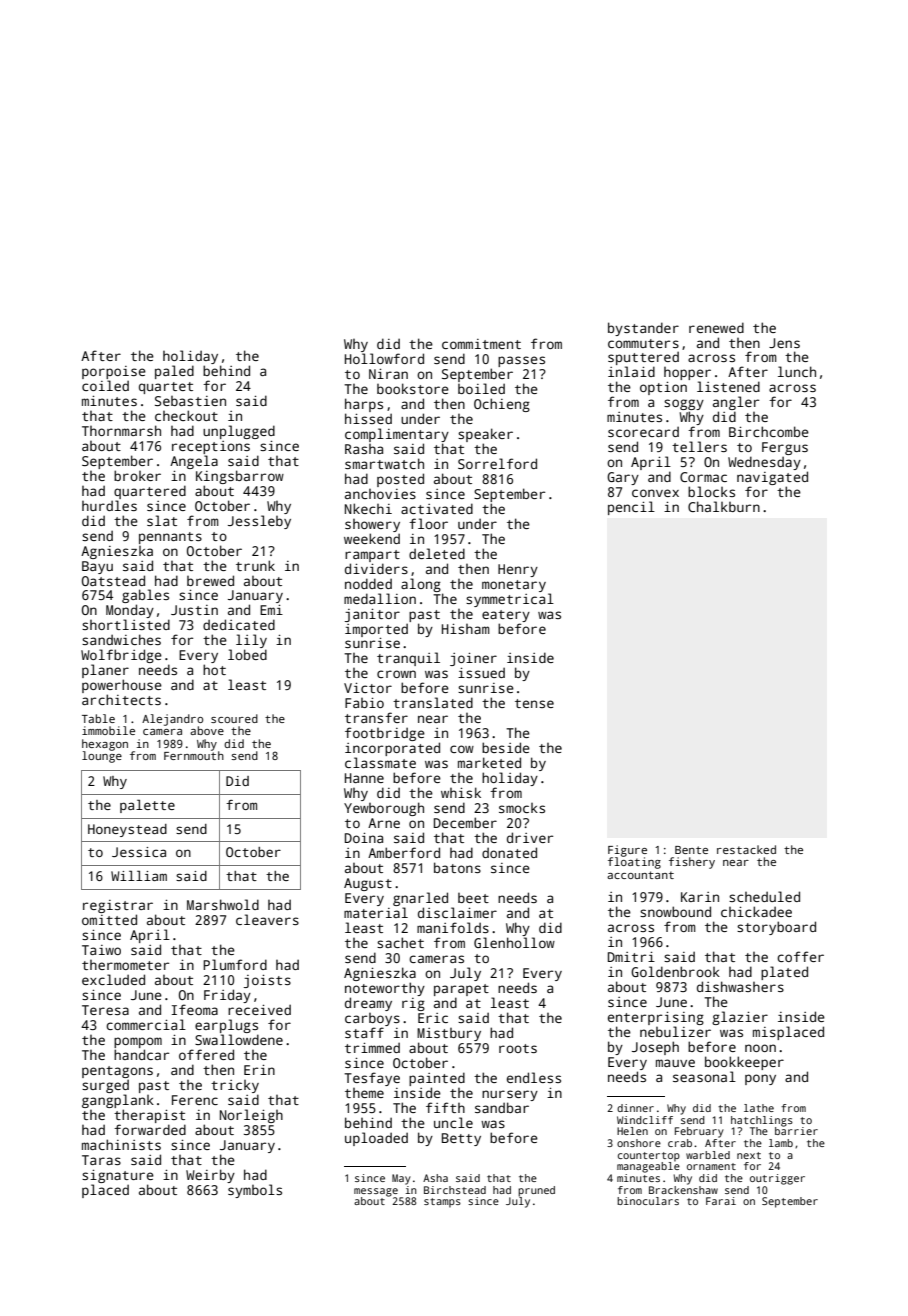  What do you see at coordinates (247, 654) in the screenshot?
I see `lobed` at bounding box center [247, 654].
